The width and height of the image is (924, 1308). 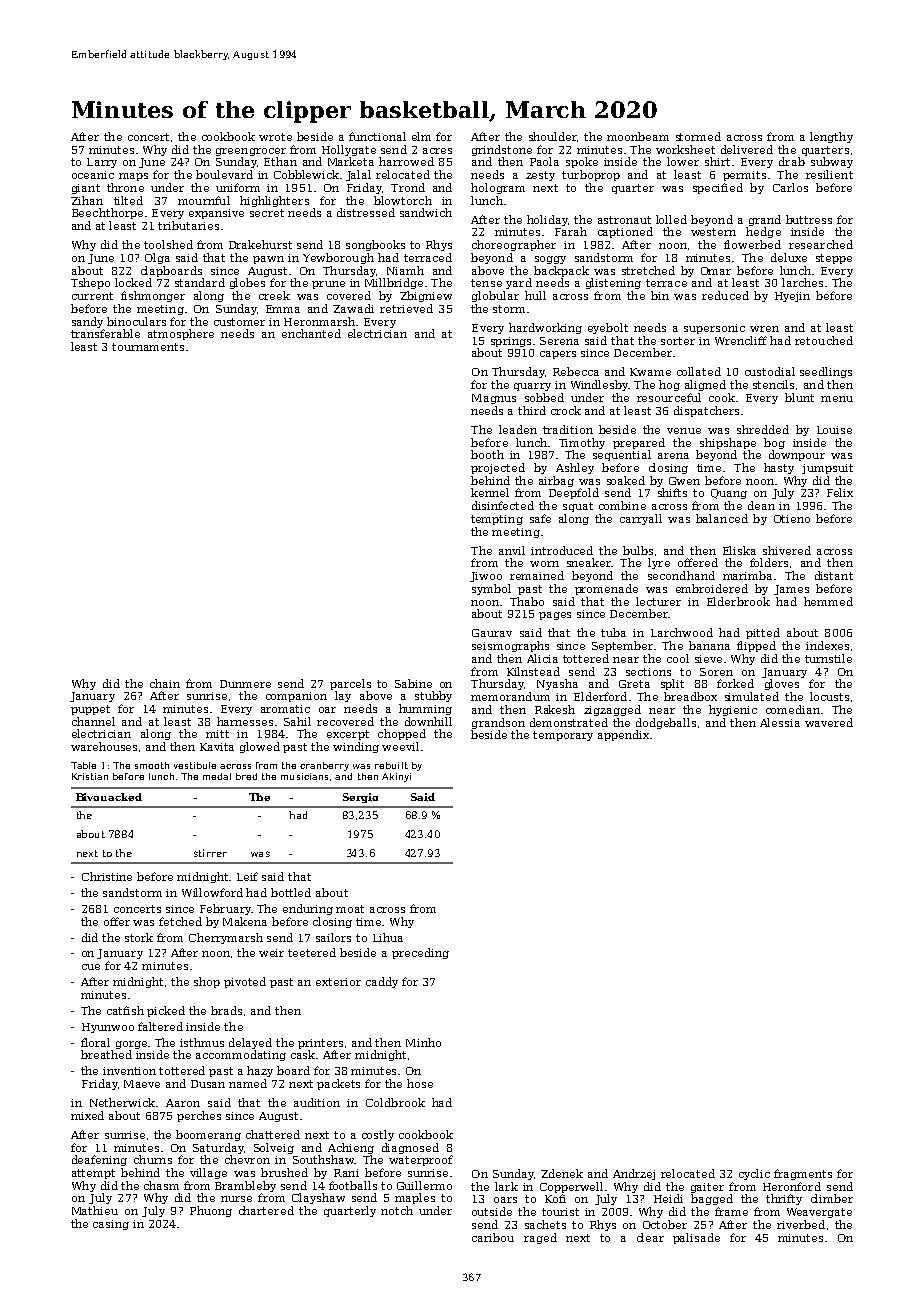 I want to click on stork, so click(x=139, y=937).
